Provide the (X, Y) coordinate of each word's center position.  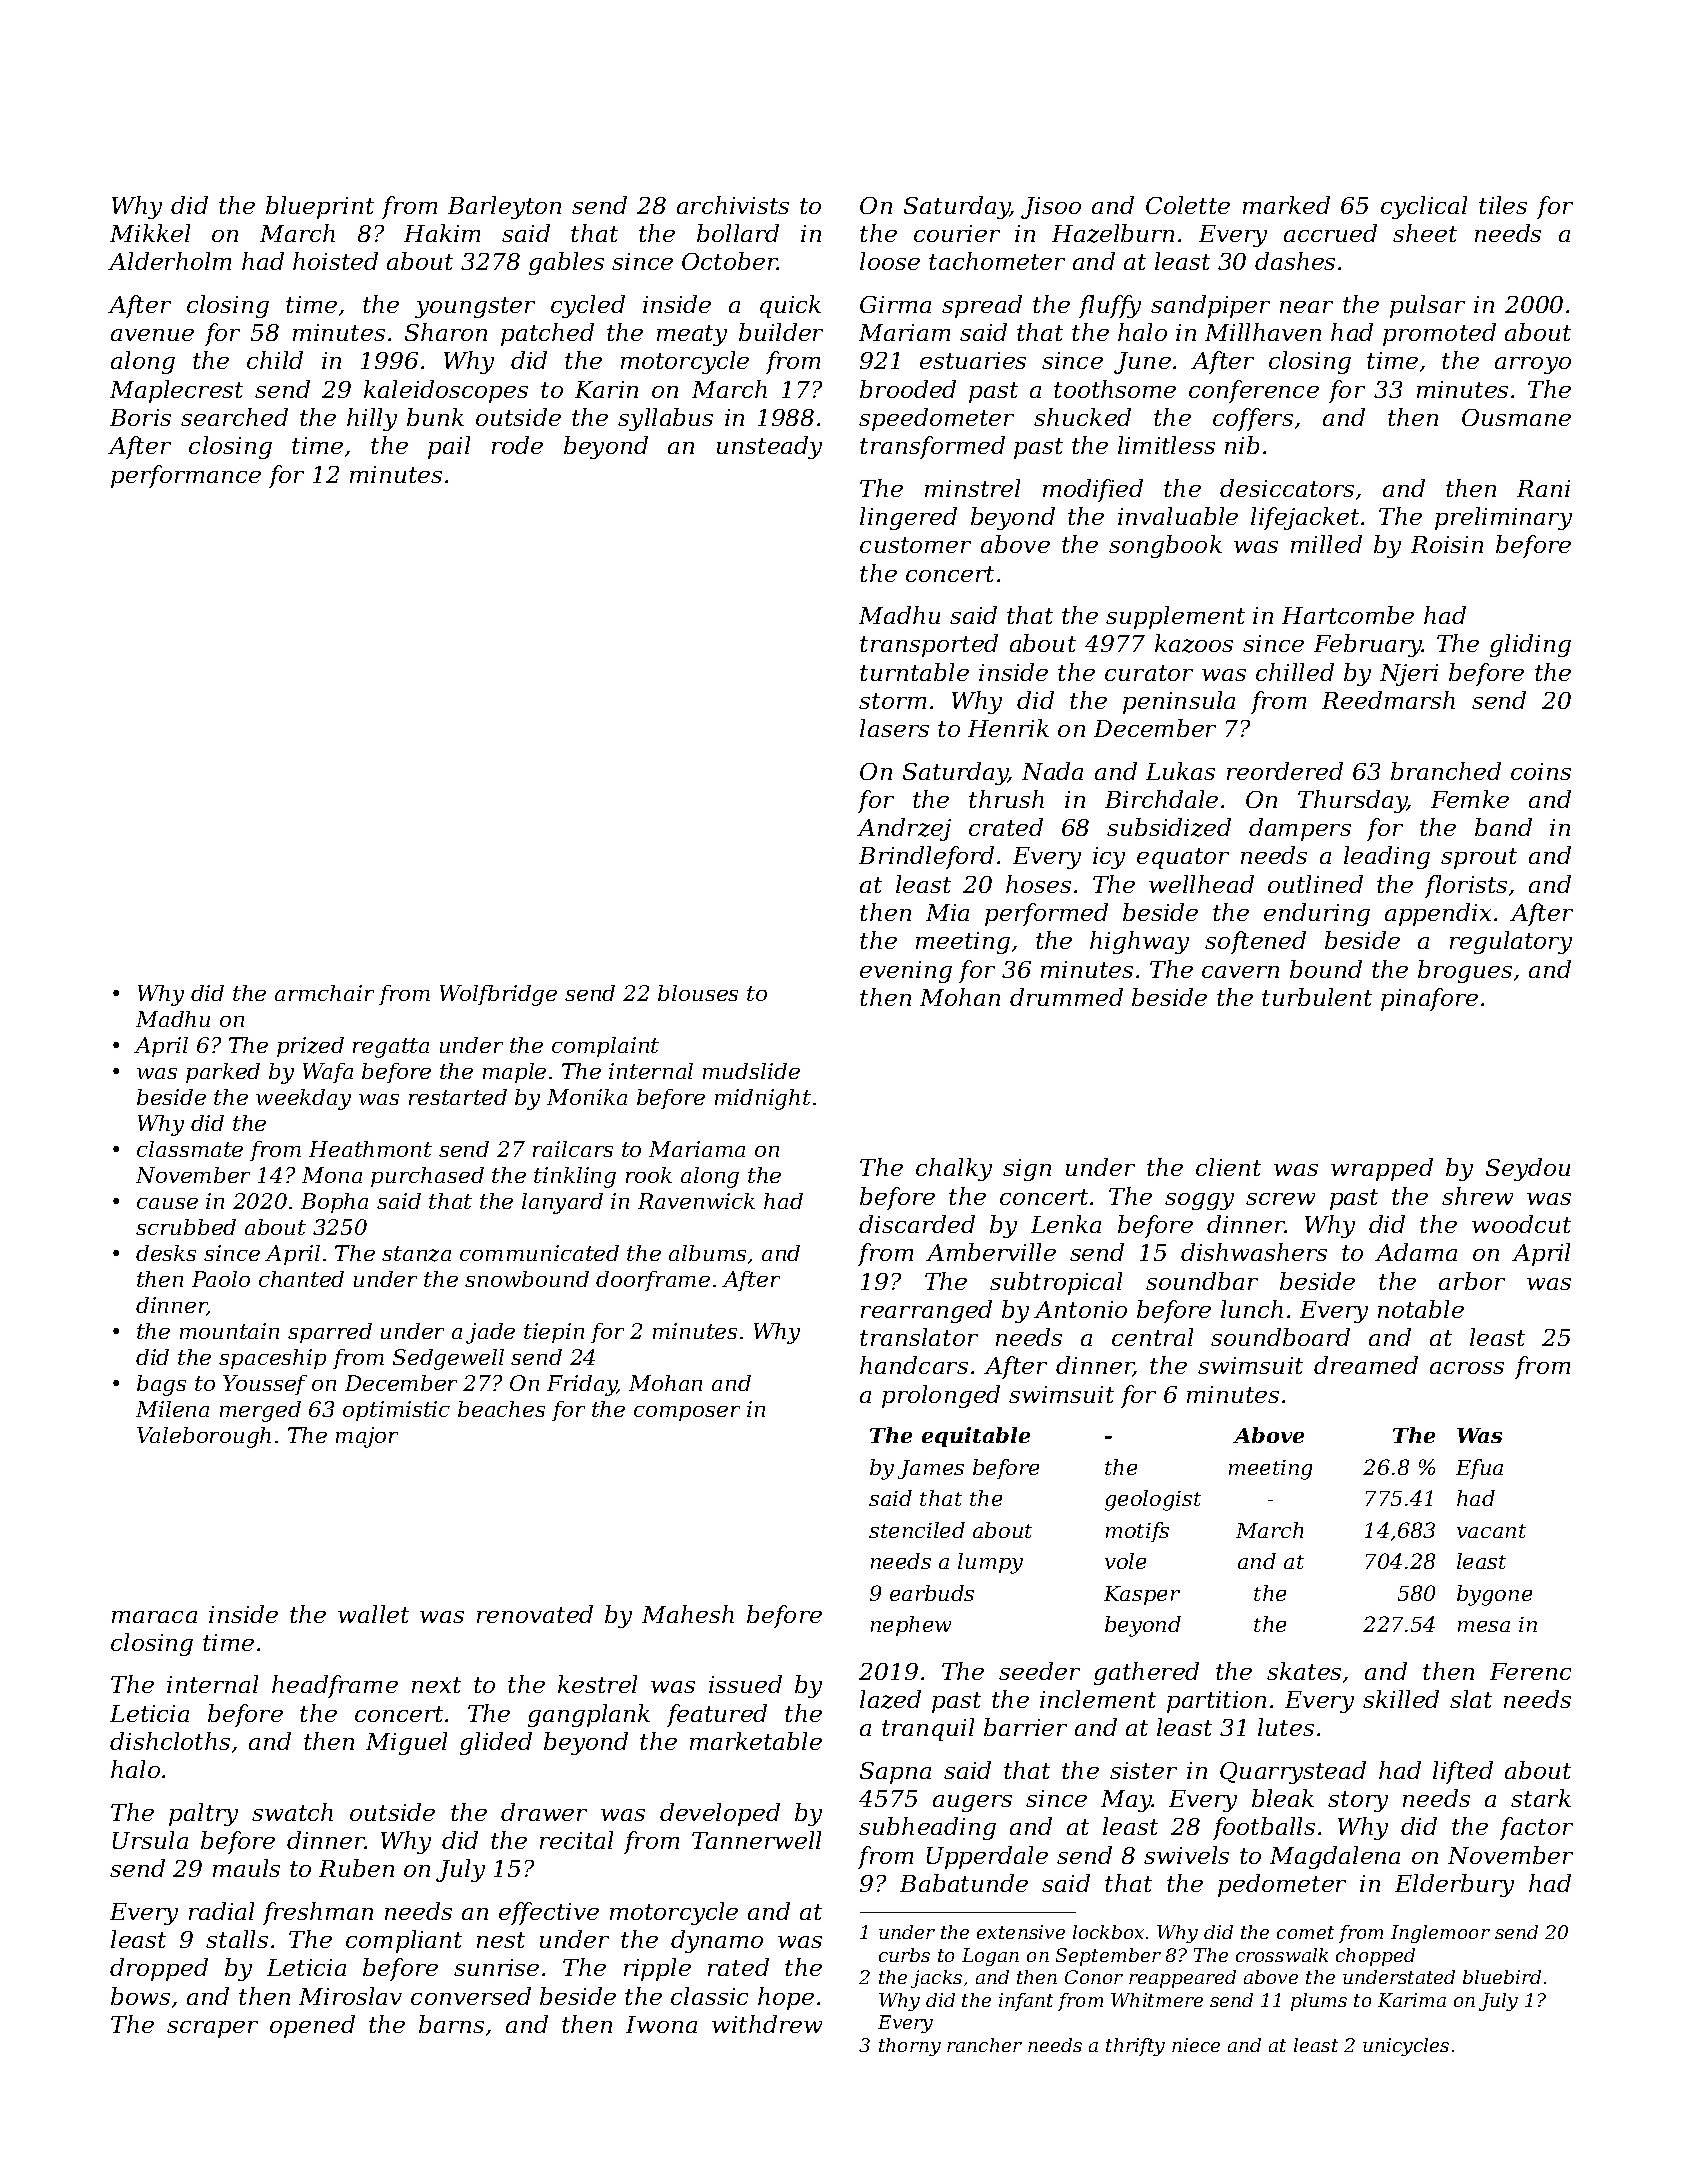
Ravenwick (696, 1201)
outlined (1315, 884)
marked (1286, 205)
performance (186, 476)
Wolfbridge (498, 995)
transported (929, 645)
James (931, 1469)
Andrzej (904, 829)
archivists (733, 205)
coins (1541, 771)
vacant (1491, 1531)
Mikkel (150, 233)
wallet (373, 1614)
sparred (330, 1333)
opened (312, 2026)
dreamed (1366, 1365)
